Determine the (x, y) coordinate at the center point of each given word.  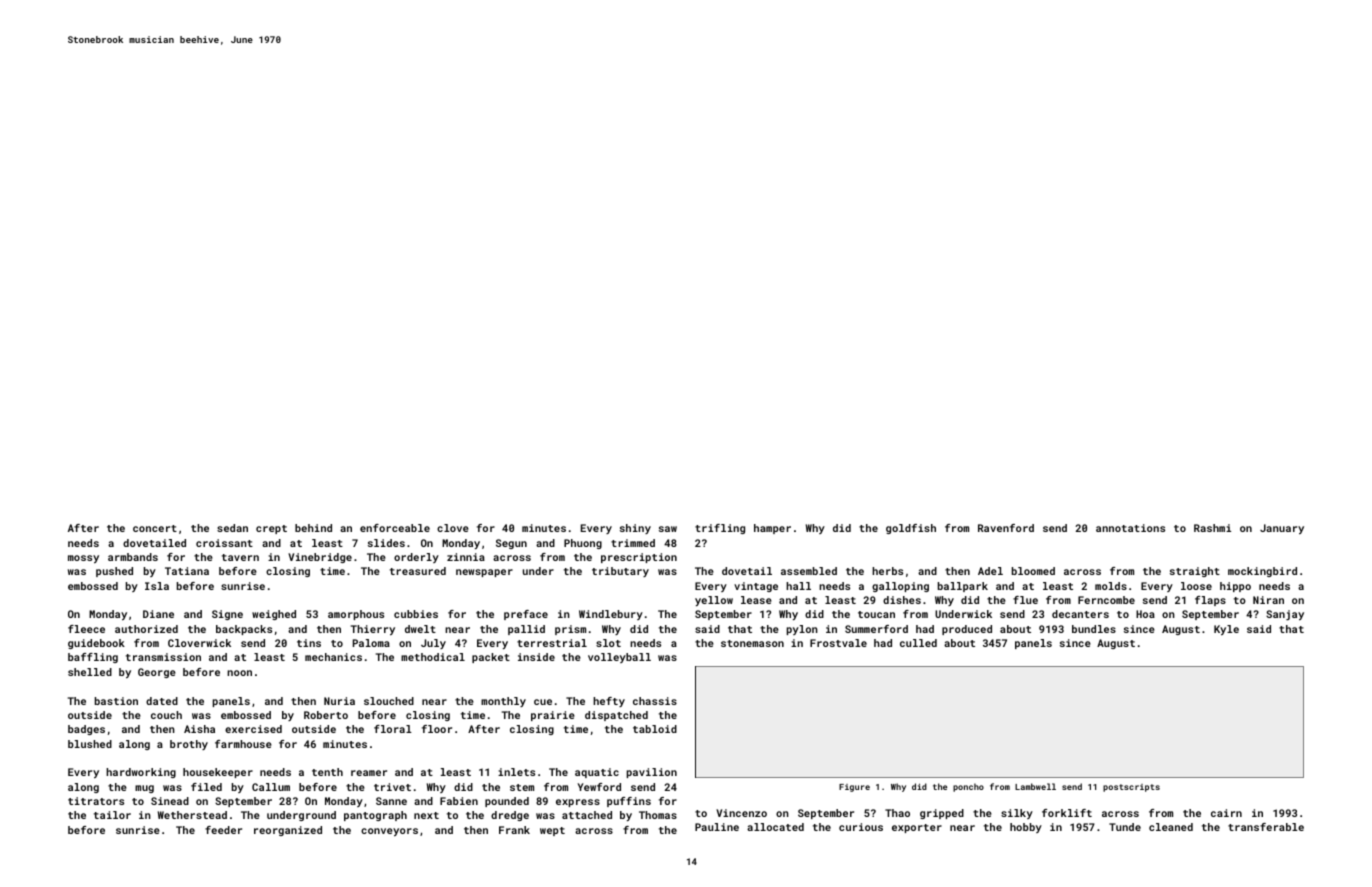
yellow (714, 601)
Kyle (1226, 630)
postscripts (1131, 788)
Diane (158, 614)
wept (552, 831)
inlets (516, 772)
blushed (90, 744)
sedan (232, 528)
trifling (720, 529)
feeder (223, 830)
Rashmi (1212, 528)
